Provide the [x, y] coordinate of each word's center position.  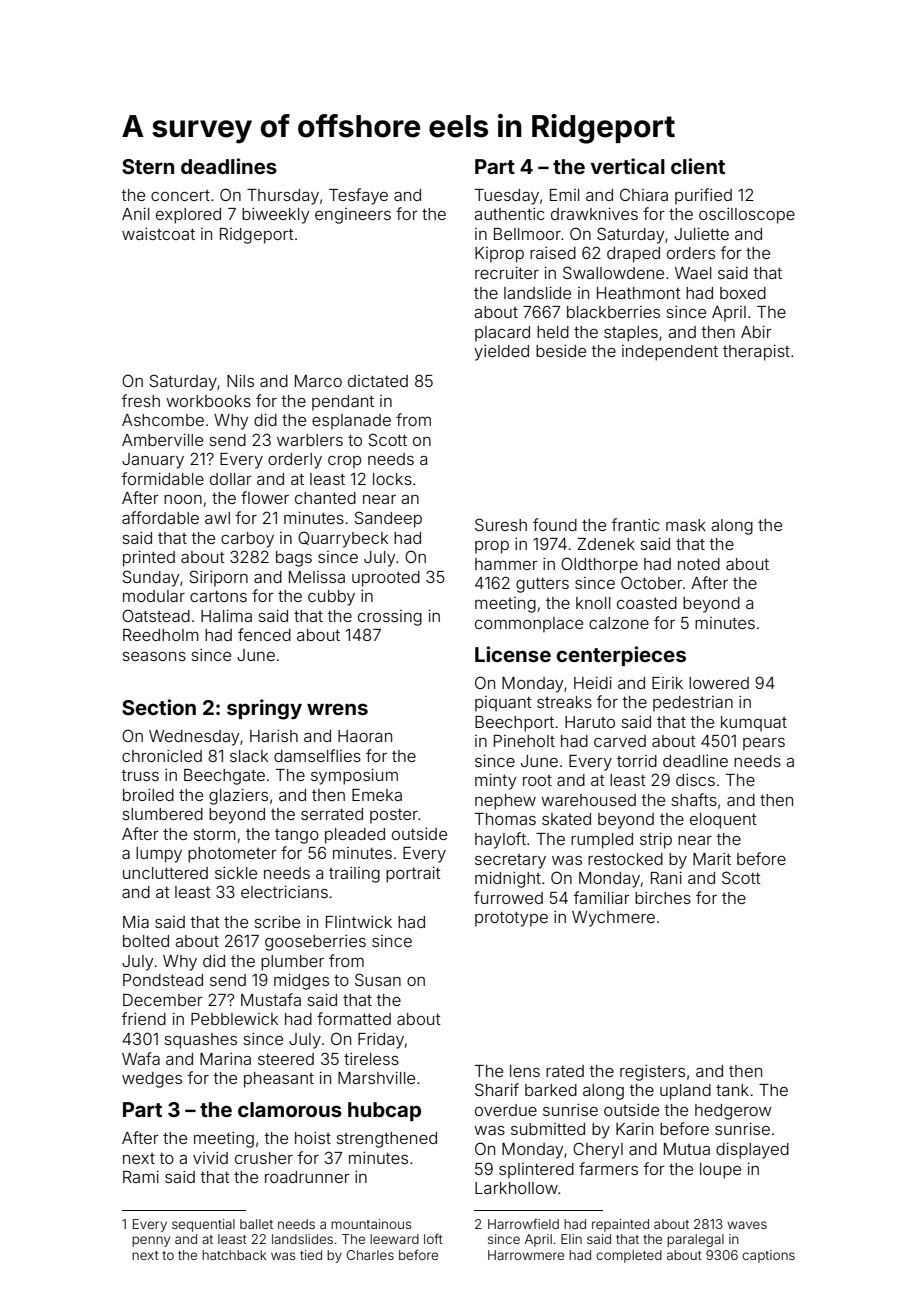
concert [180, 195]
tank [732, 1090]
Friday [381, 1040]
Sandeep [388, 519]
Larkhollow [516, 1188]
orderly [295, 461]
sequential [203, 1225]
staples [631, 334]
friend [144, 1018]
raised [553, 252]
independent [670, 353]
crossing [390, 618]
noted [699, 564]
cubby [331, 598]
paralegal [695, 1240]
